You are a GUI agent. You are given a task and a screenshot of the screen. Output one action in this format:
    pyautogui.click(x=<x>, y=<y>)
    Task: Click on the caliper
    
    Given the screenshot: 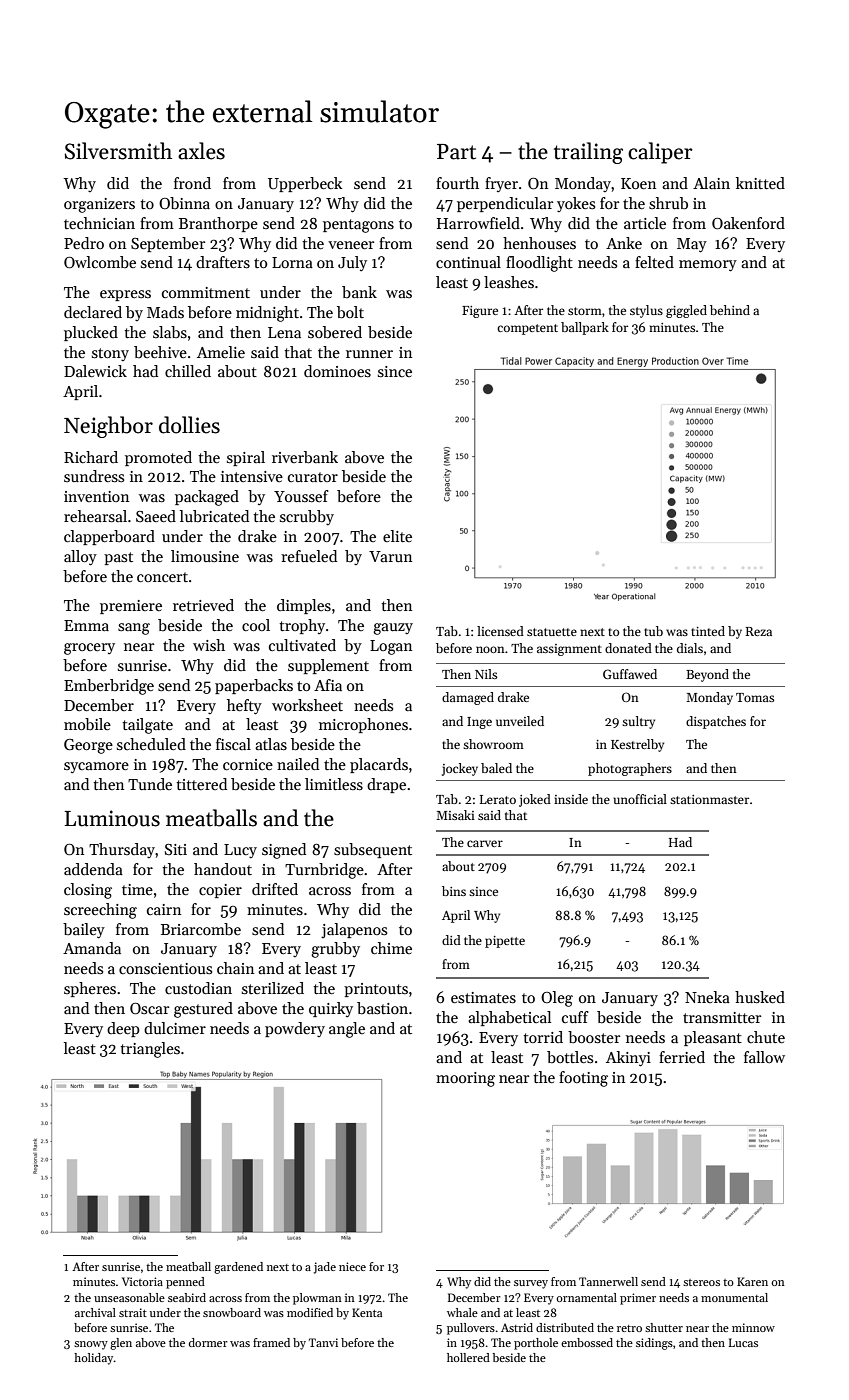 What is the action you would take?
    pyautogui.click(x=660, y=153)
